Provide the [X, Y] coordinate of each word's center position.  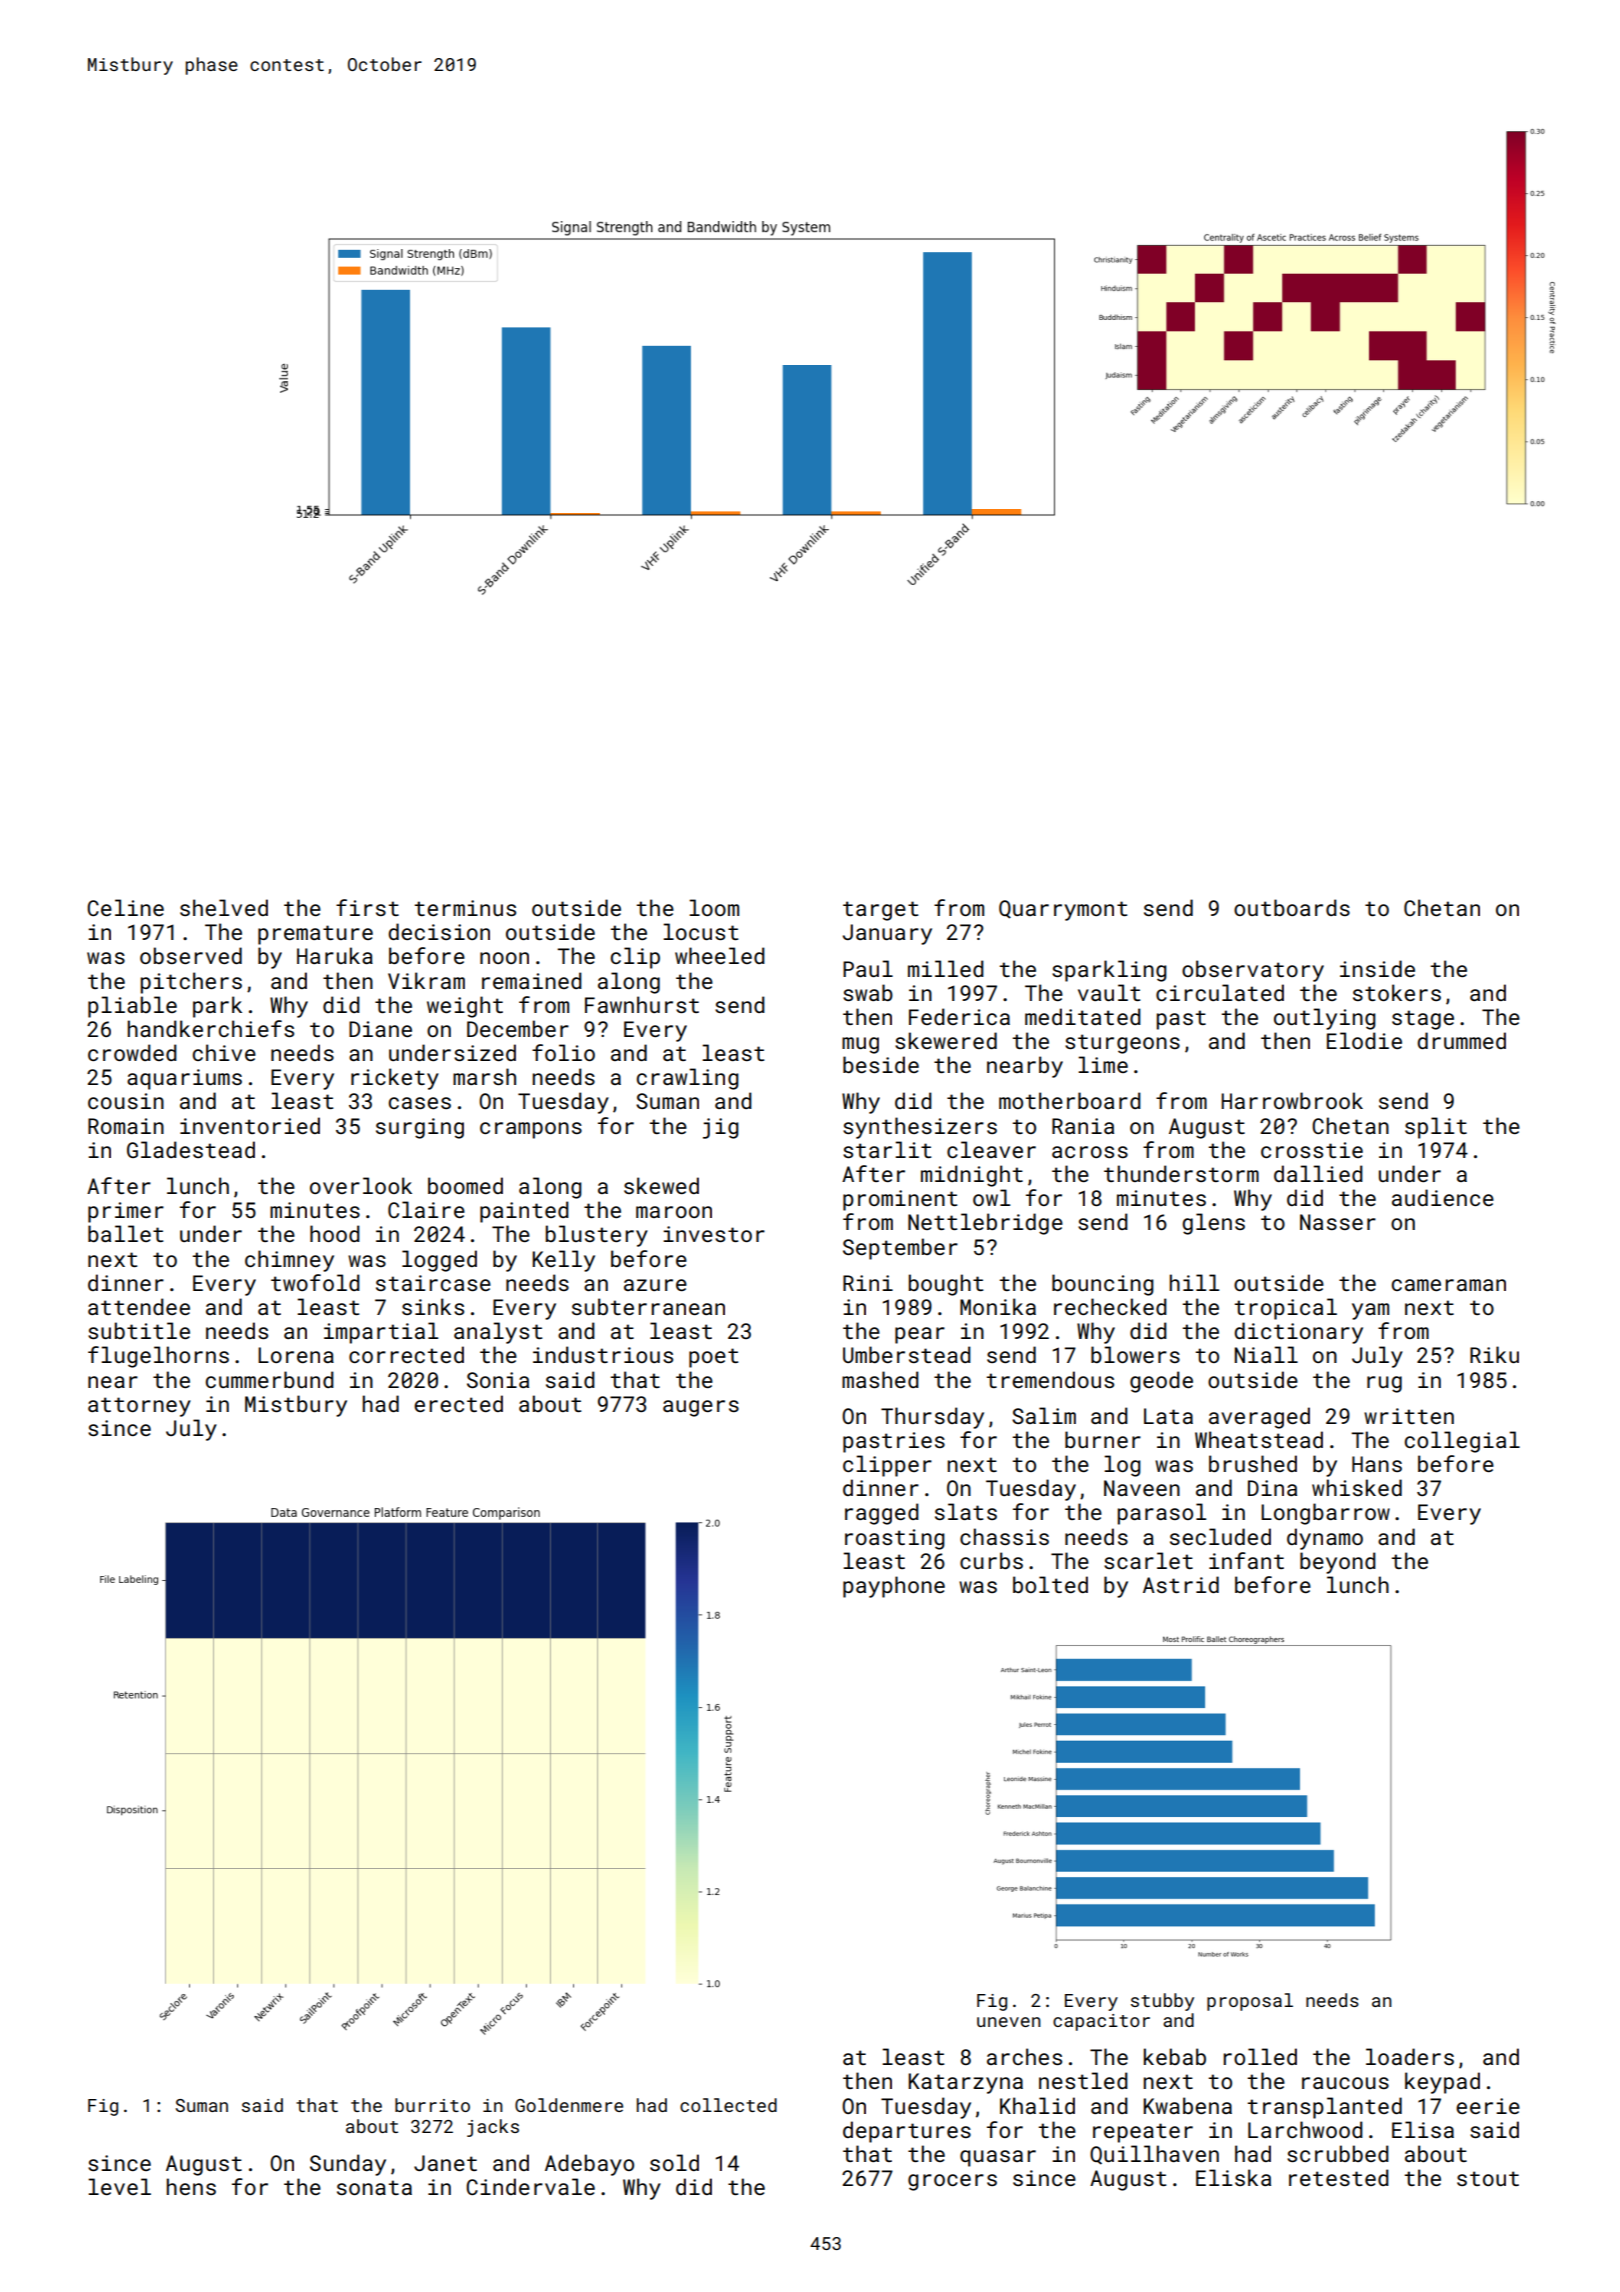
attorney [139, 1407]
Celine [125, 907]
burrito [432, 2105]
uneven [1009, 2022]
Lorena [296, 1355]
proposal [1250, 2002]
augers [701, 1408]
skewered [946, 1040]
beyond [1338, 1563]
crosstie [1312, 1150]
